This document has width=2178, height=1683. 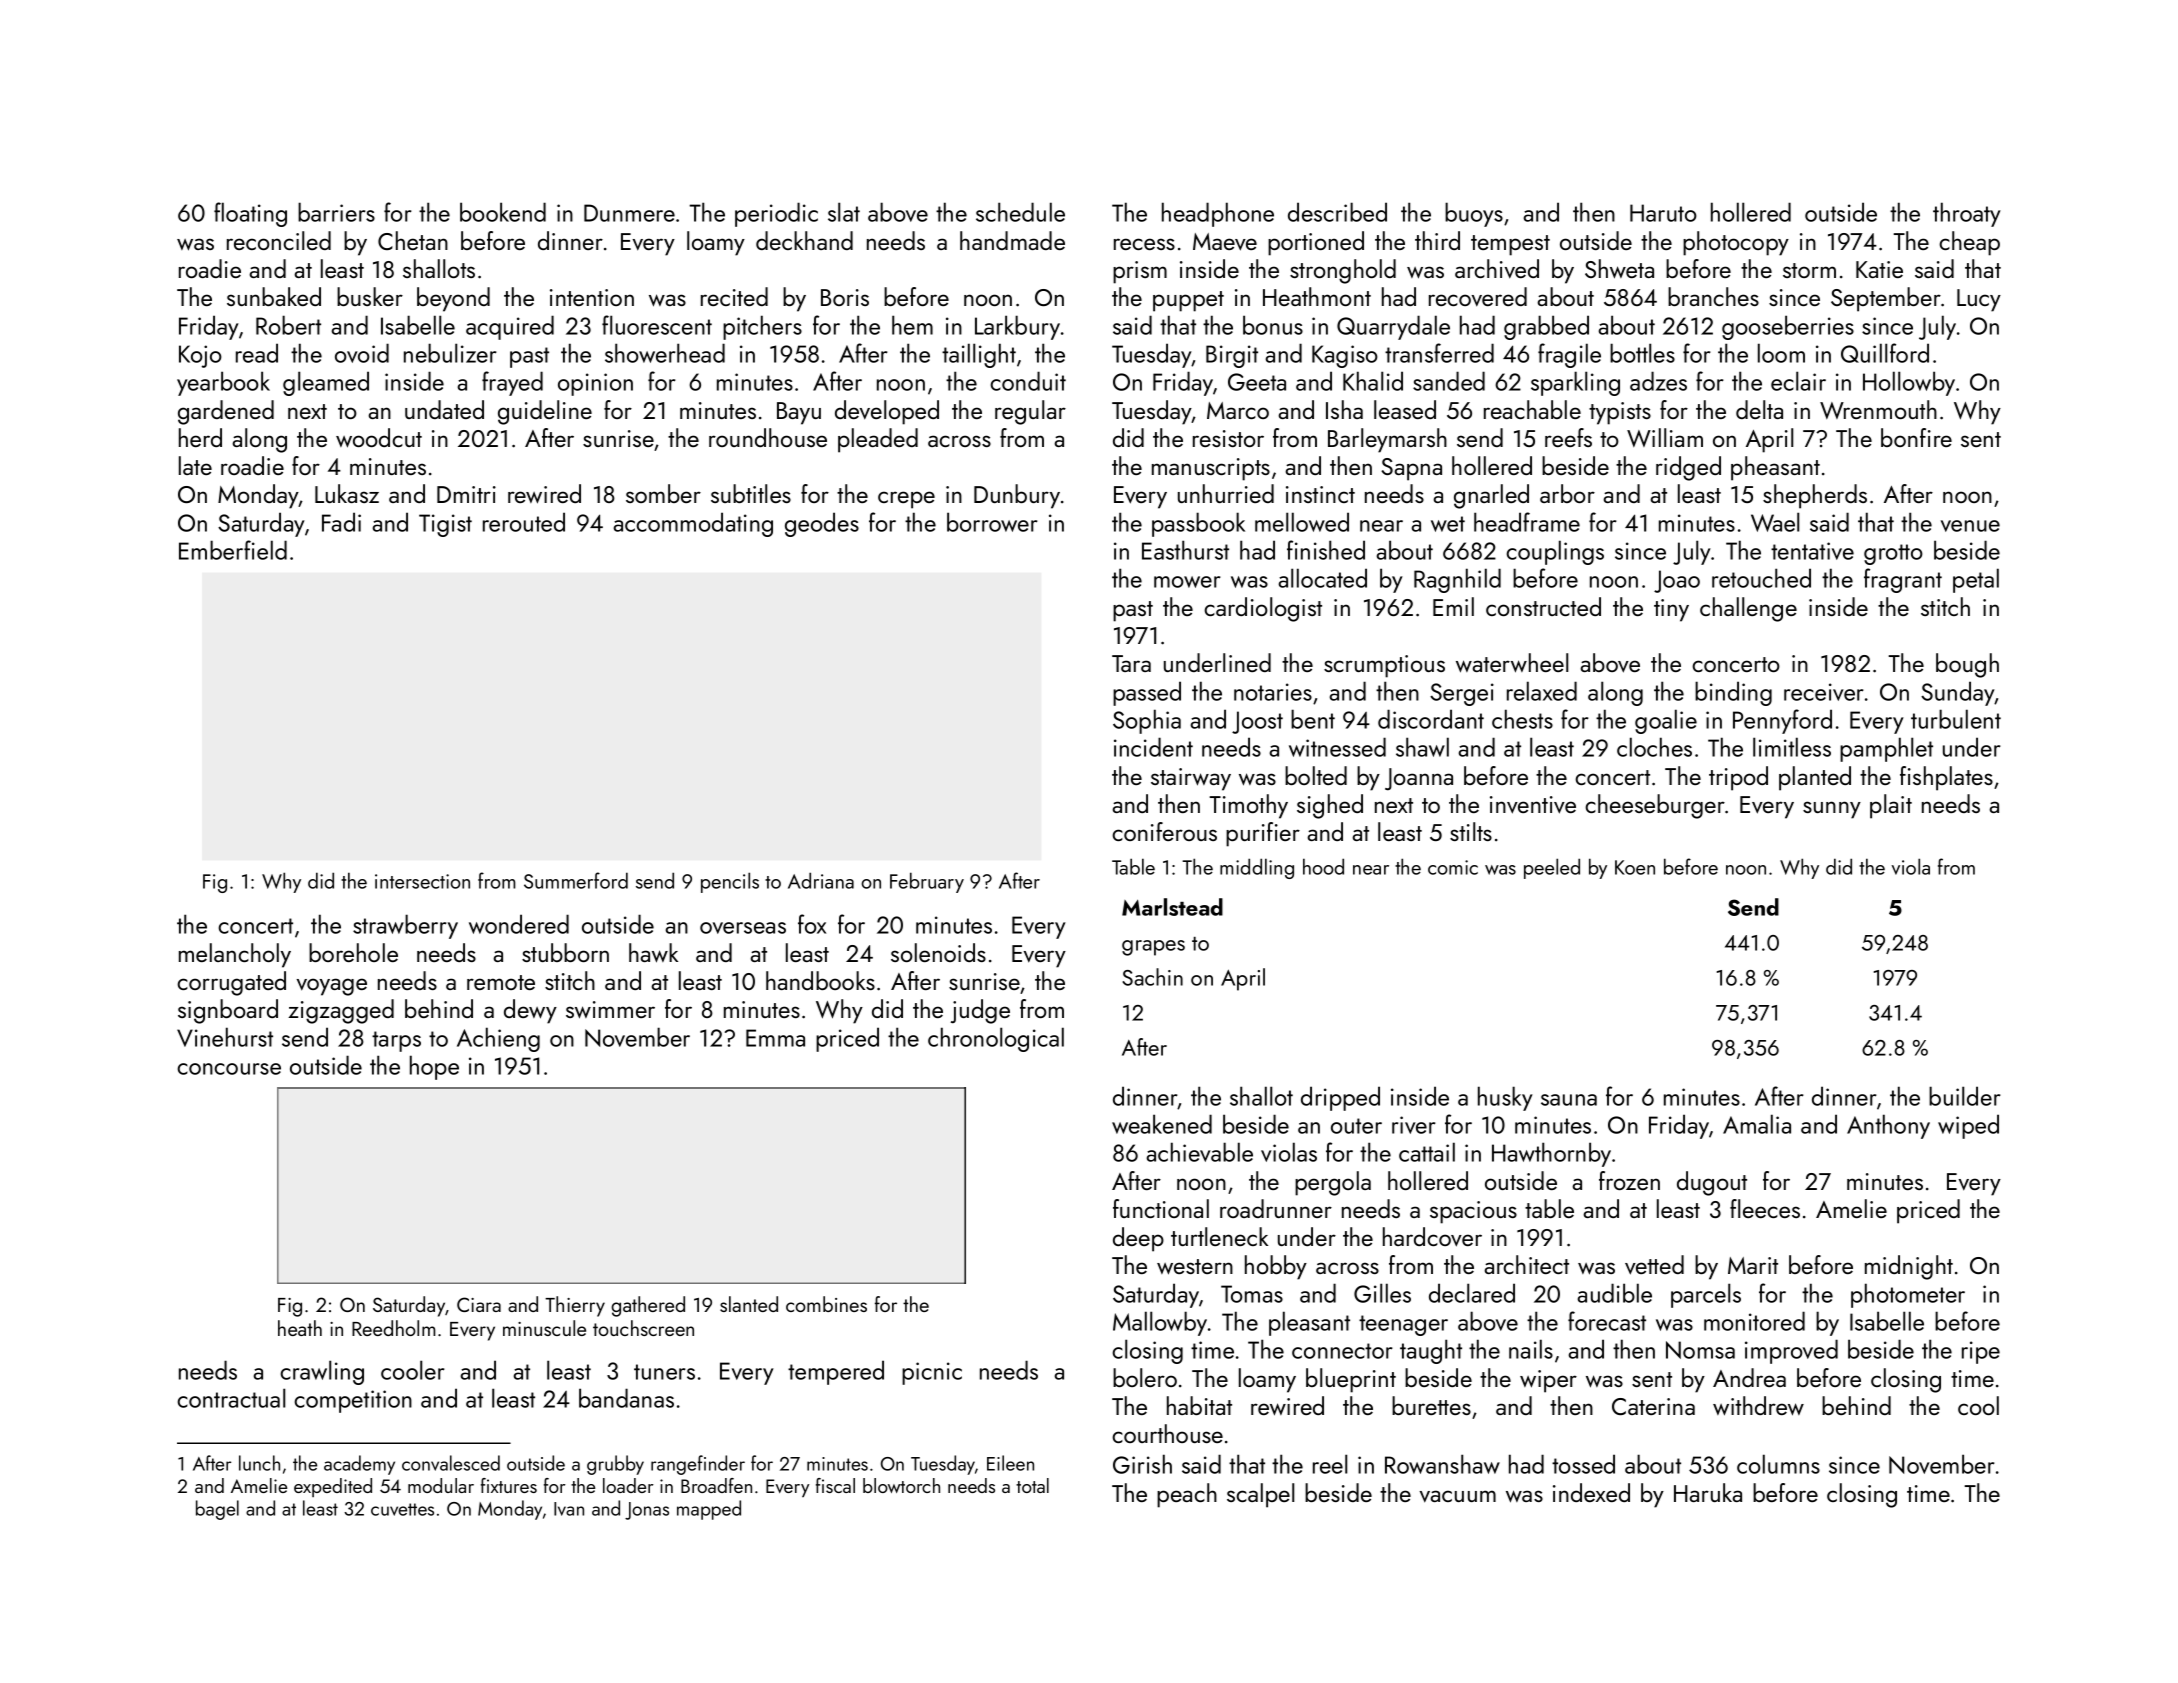 What do you see at coordinates (1172, 907) in the document?
I see `Marlstead` at bounding box center [1172, 907].
